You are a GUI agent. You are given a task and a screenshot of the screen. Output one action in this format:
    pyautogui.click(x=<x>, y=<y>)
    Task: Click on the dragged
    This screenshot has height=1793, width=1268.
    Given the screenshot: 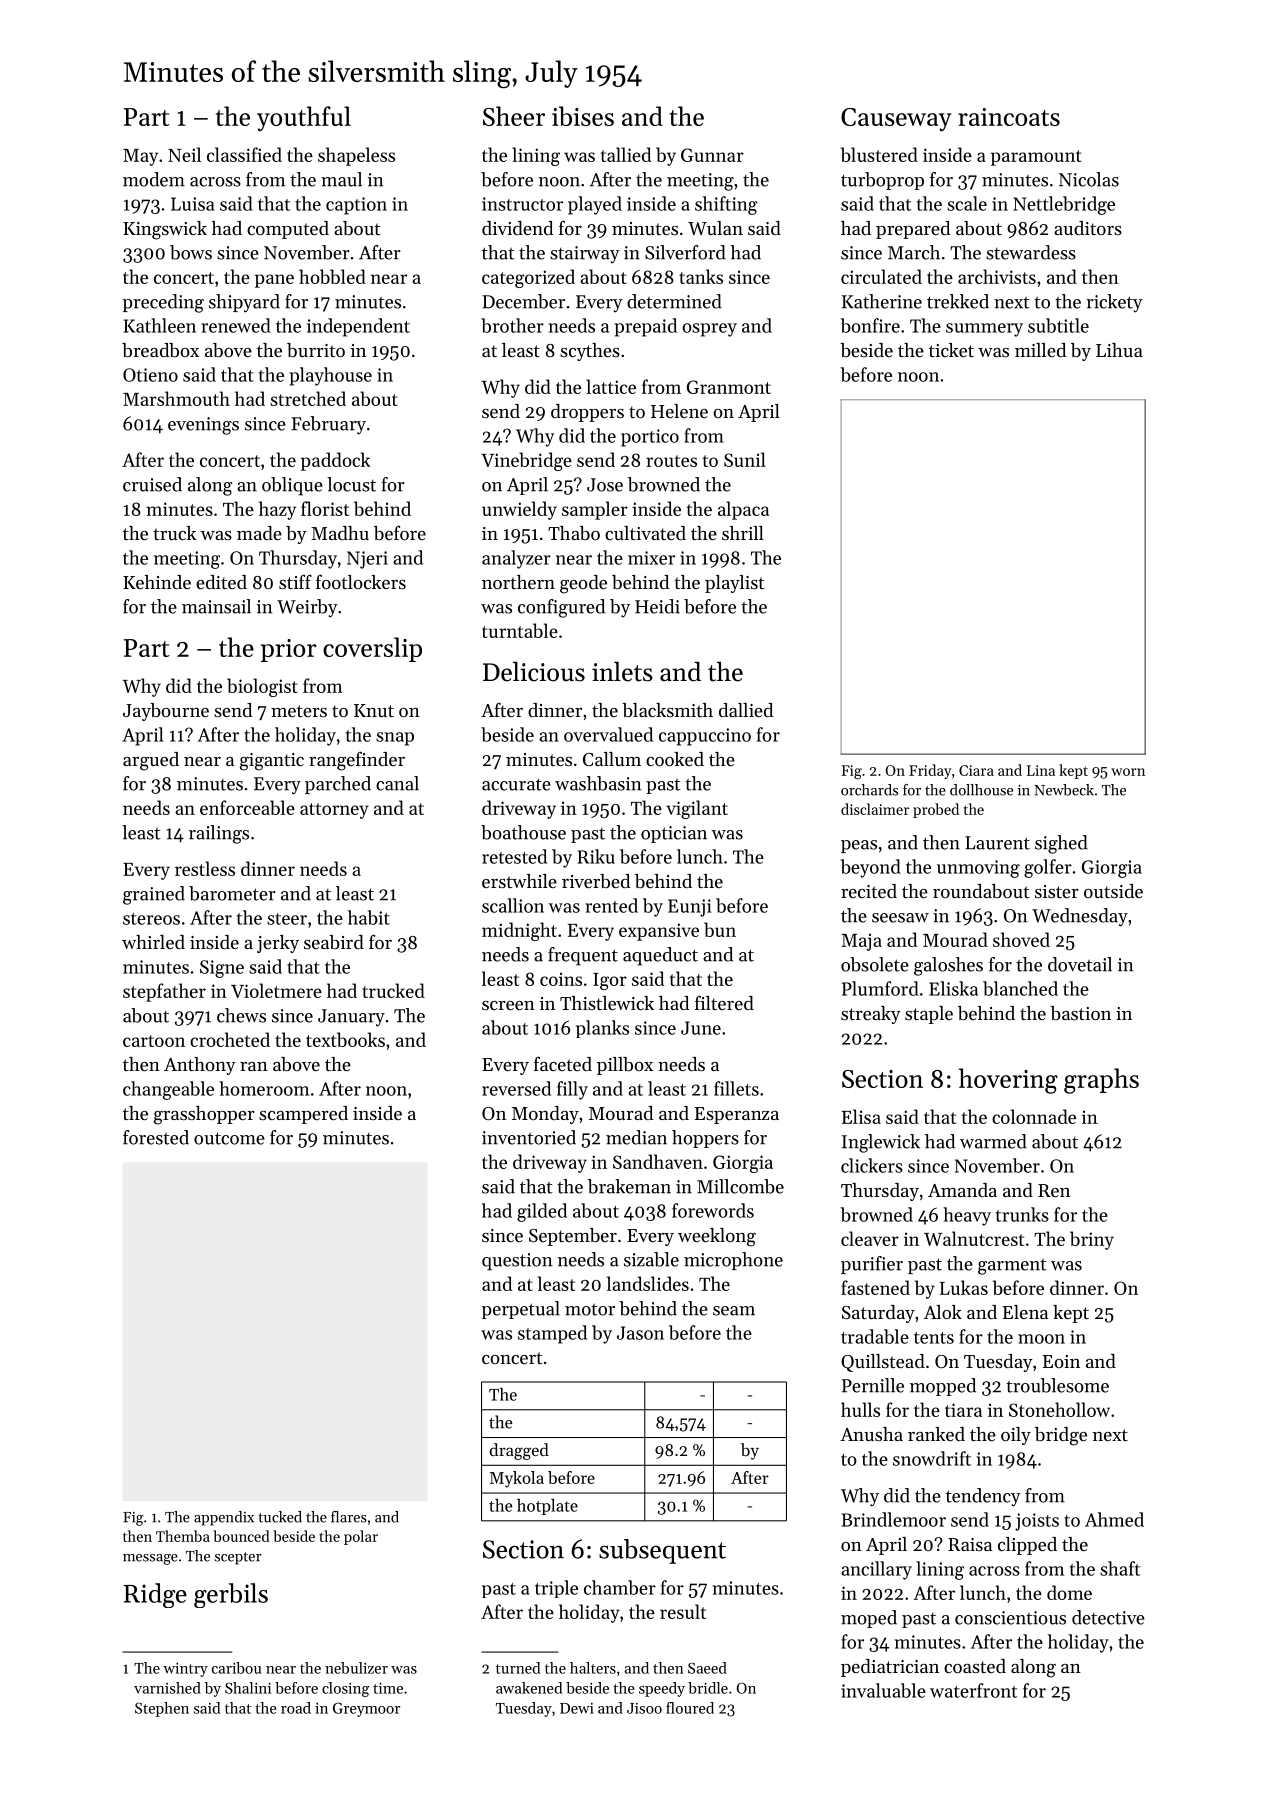 What is the action you would take?
    pyautogui.click(x=519, y=1451)
